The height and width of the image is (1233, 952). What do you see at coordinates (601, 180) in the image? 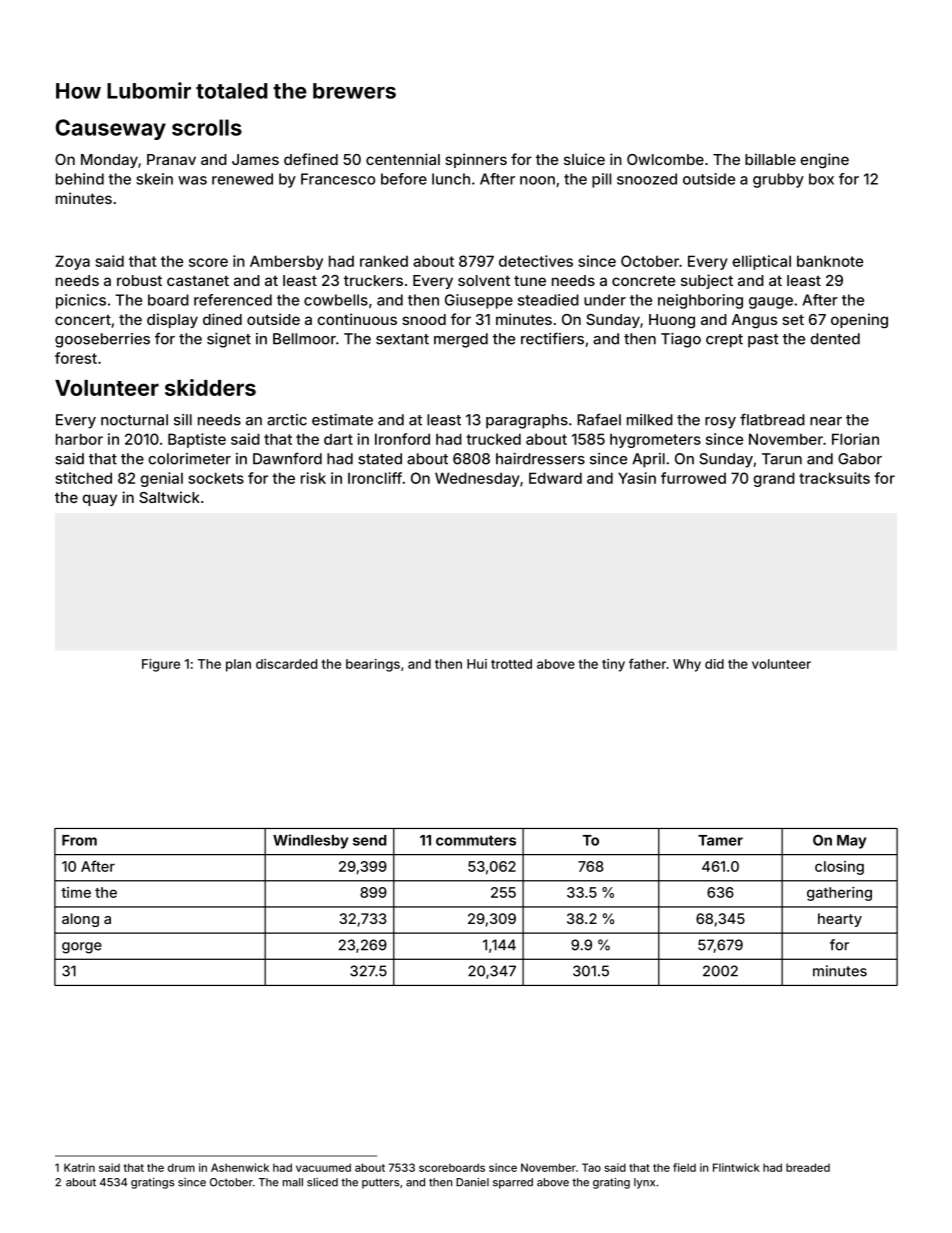
I see `pill` at bounding box center [601, 180].
